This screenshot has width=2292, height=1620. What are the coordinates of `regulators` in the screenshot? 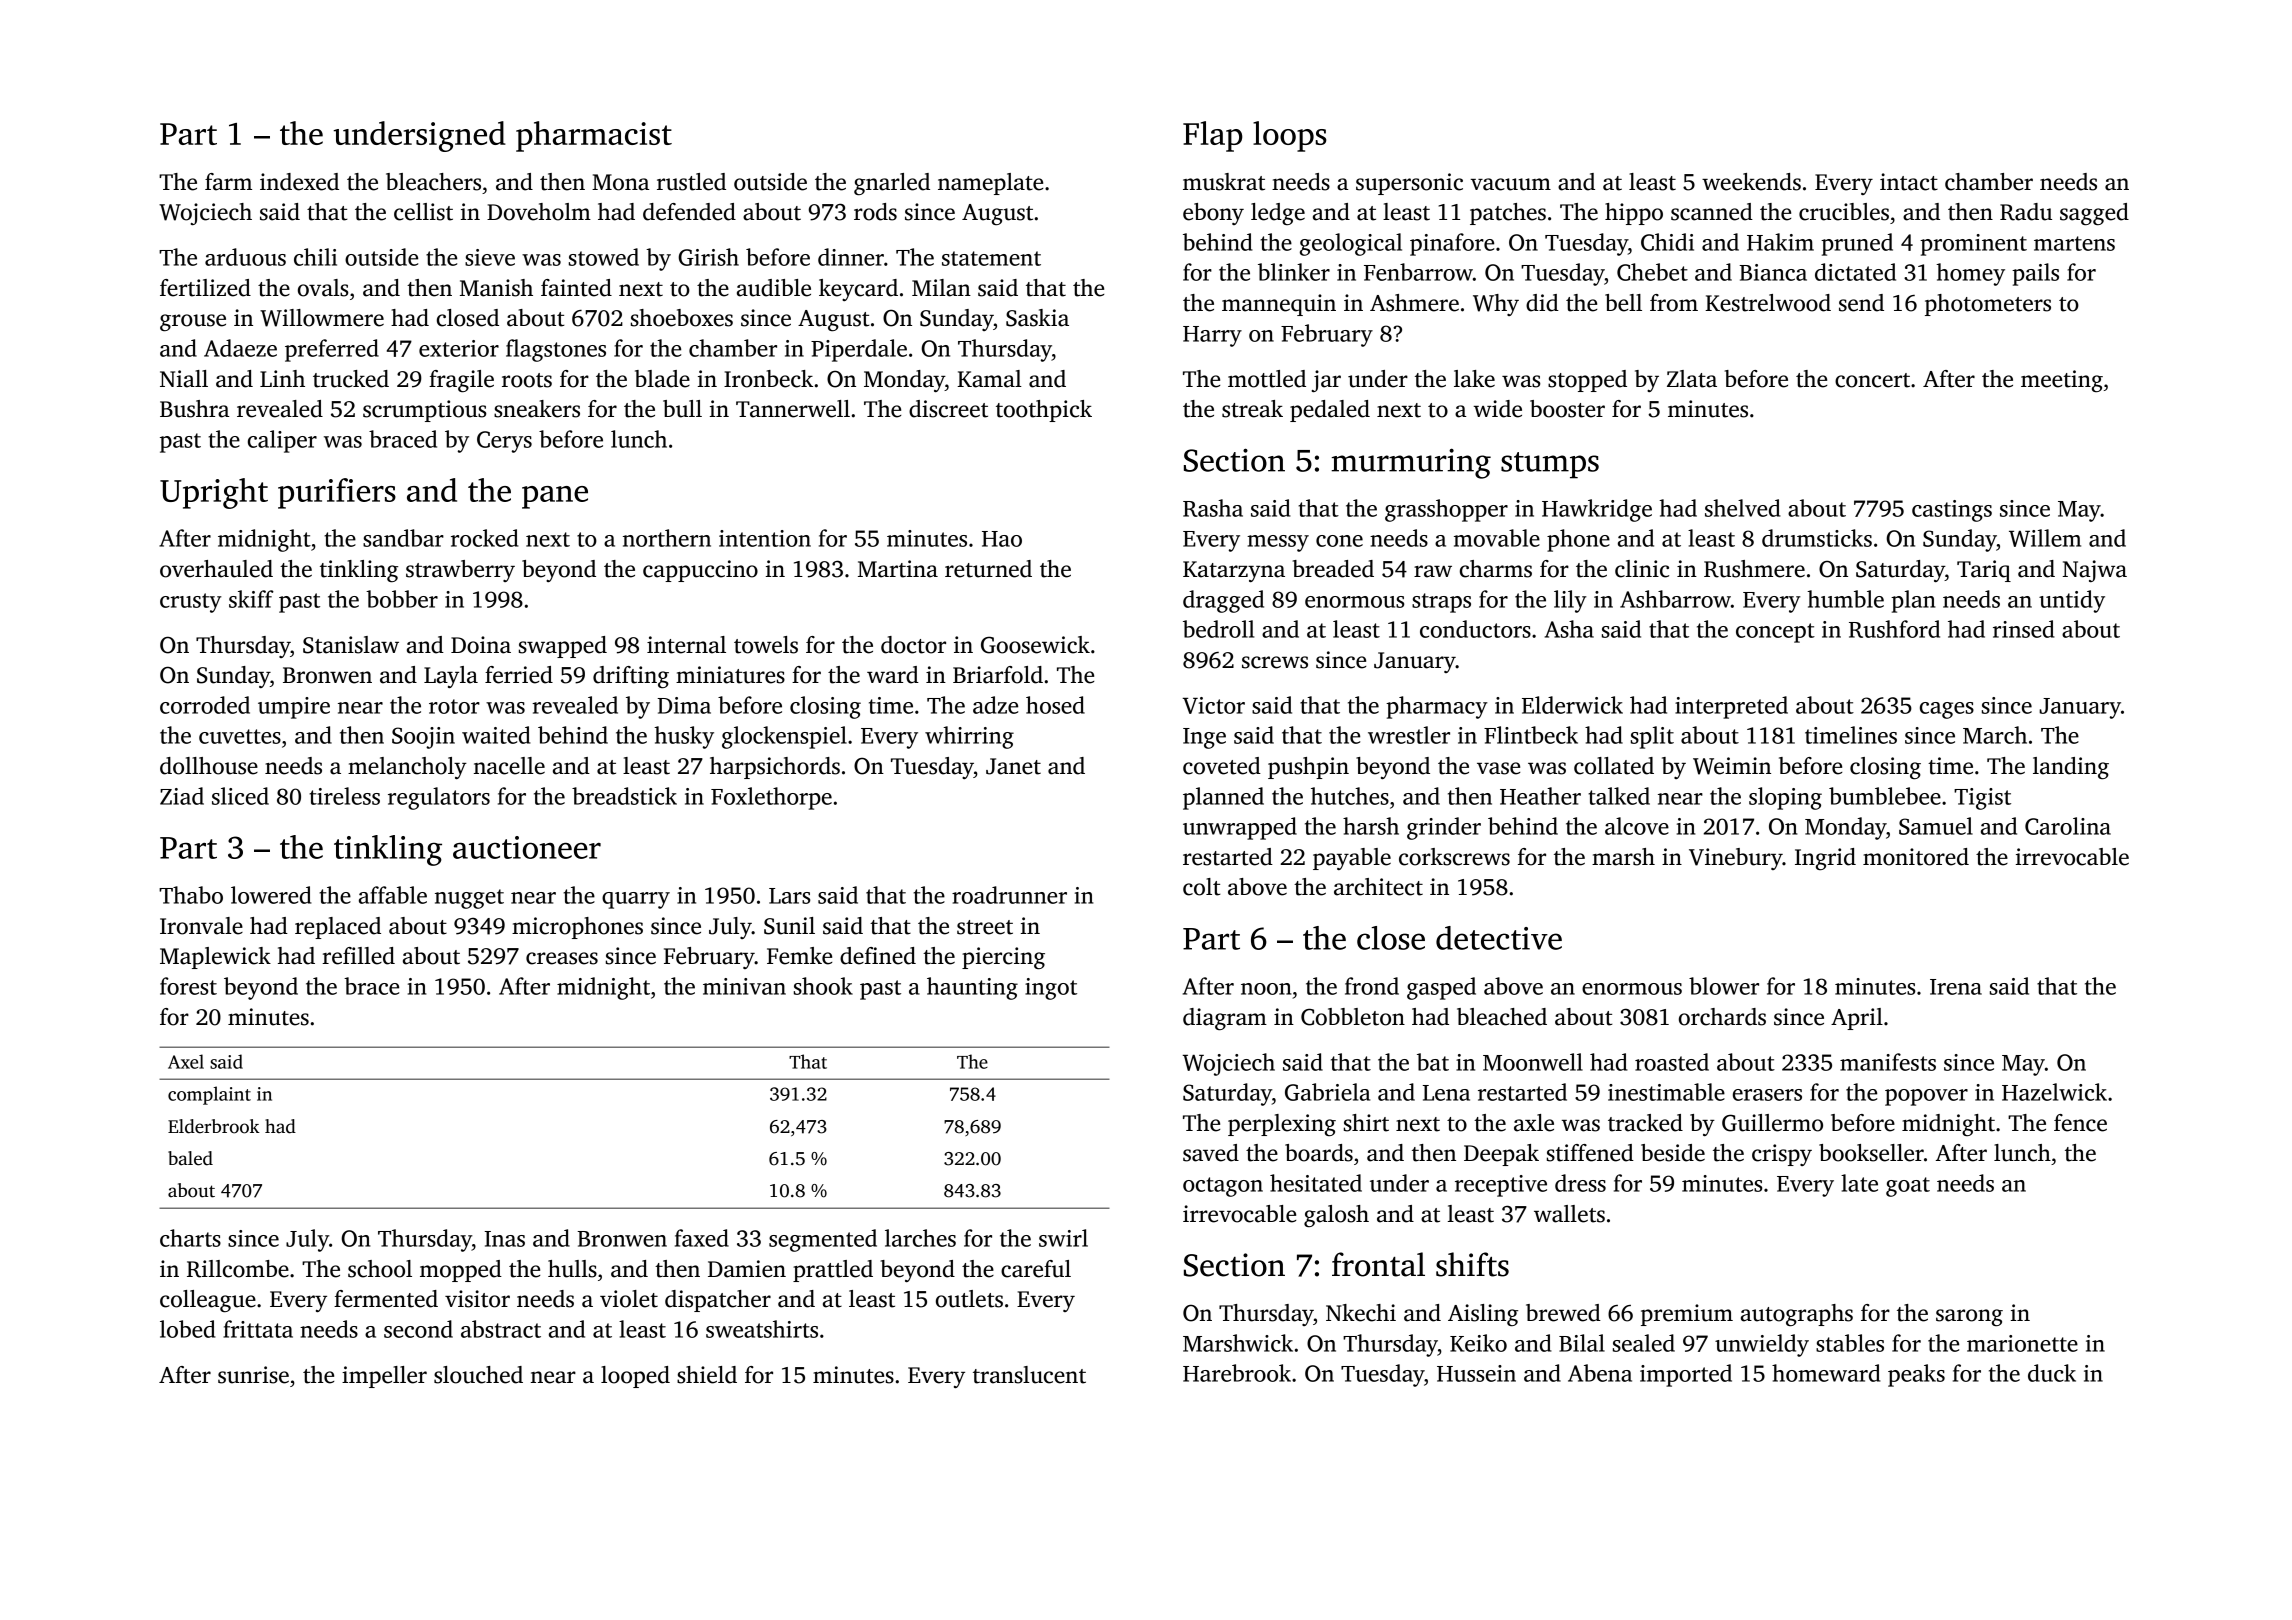 It's located at (439, 798).
